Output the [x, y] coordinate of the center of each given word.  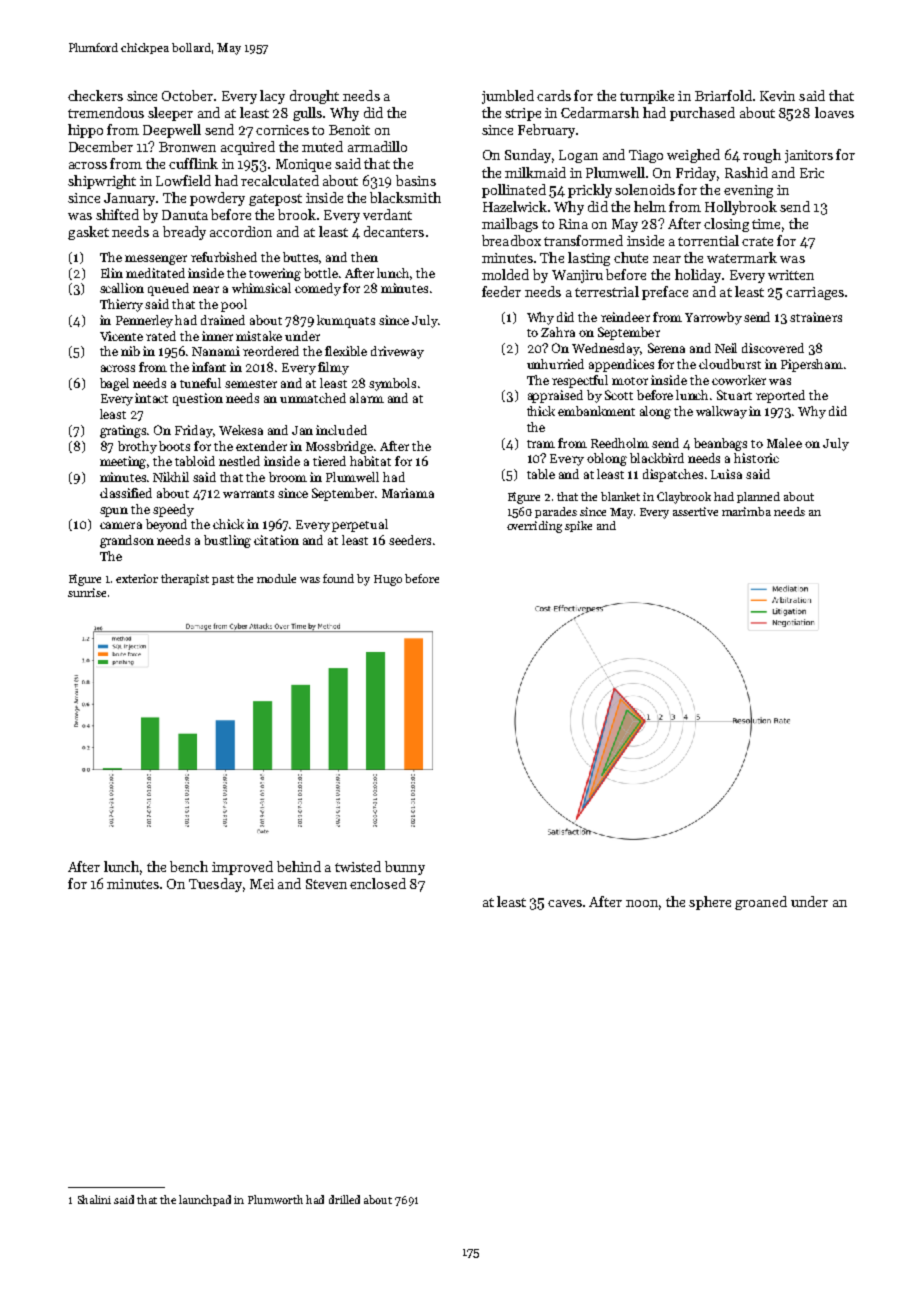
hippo [85, 131]
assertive [695, 511]
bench [189, 866]
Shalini [94, 1199]
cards [554, 95]
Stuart [734, 395]
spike [578, 526]
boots [174, 446]
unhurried [555, 364]
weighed [693, 156]
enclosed [378, 883]
